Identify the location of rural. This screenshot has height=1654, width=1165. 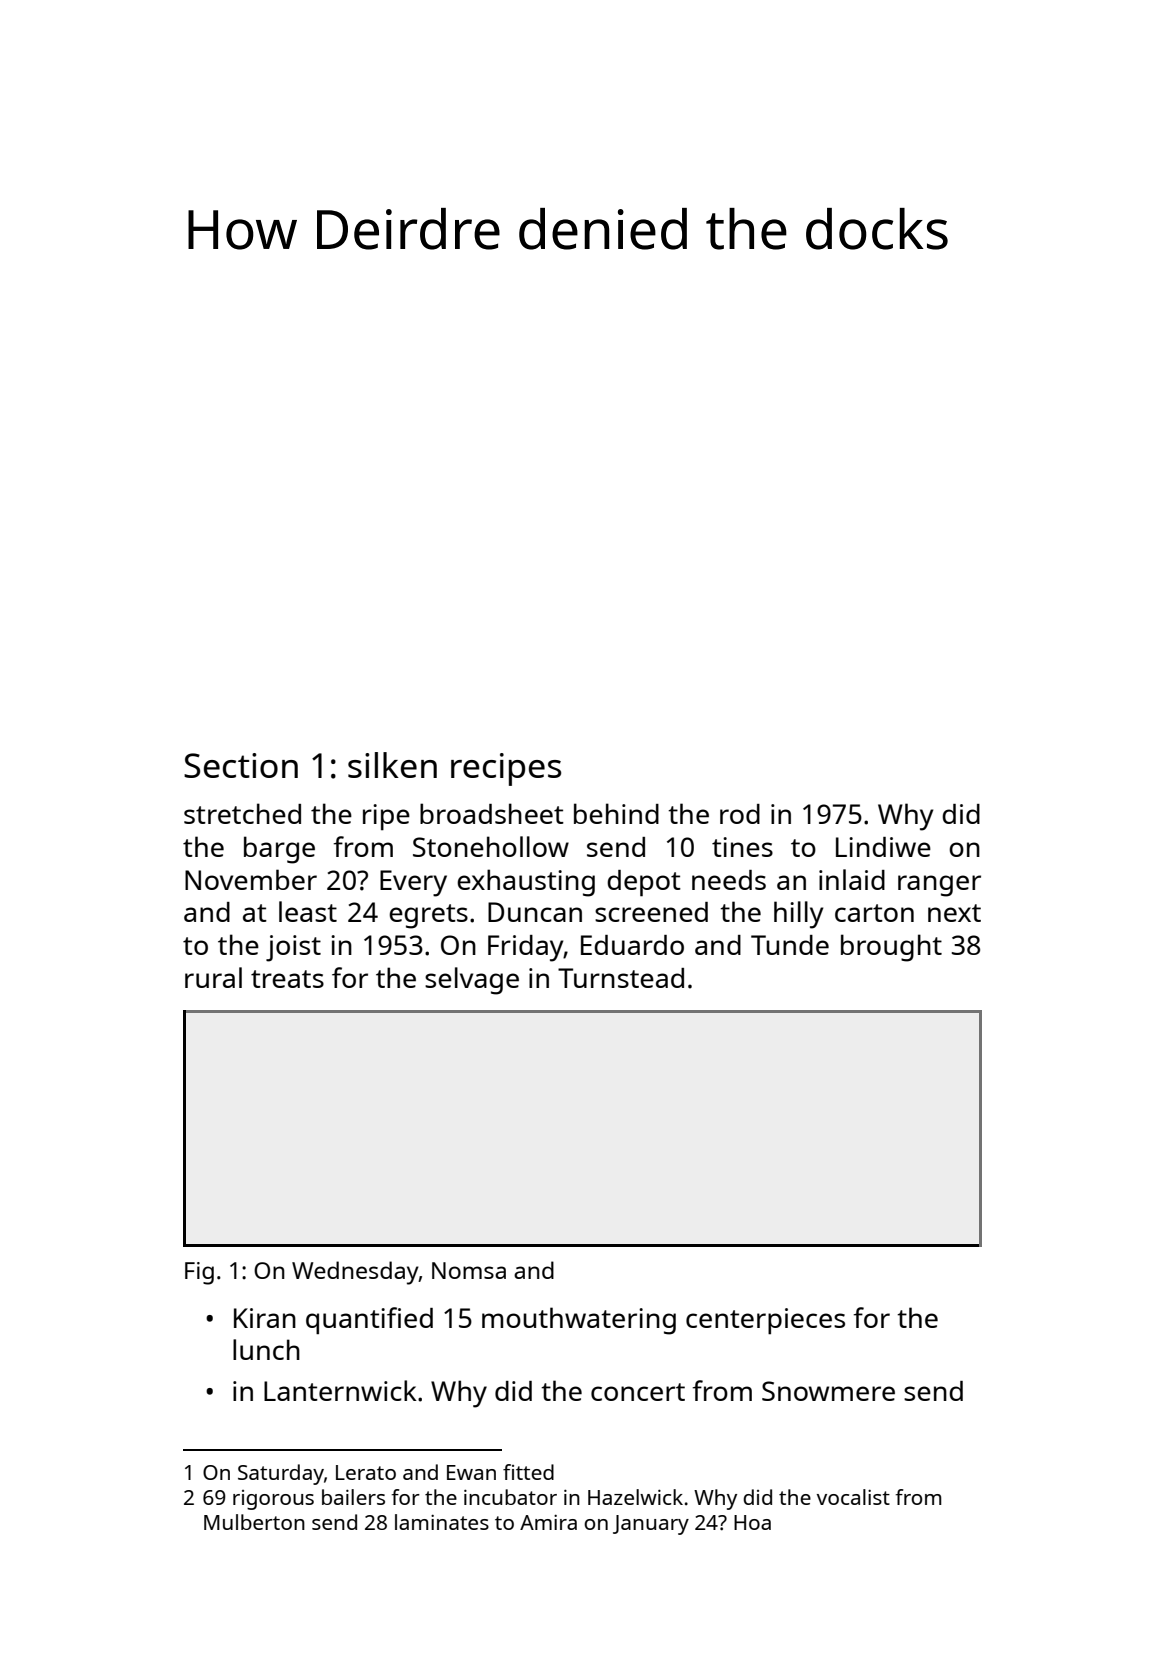
(213, 977).
